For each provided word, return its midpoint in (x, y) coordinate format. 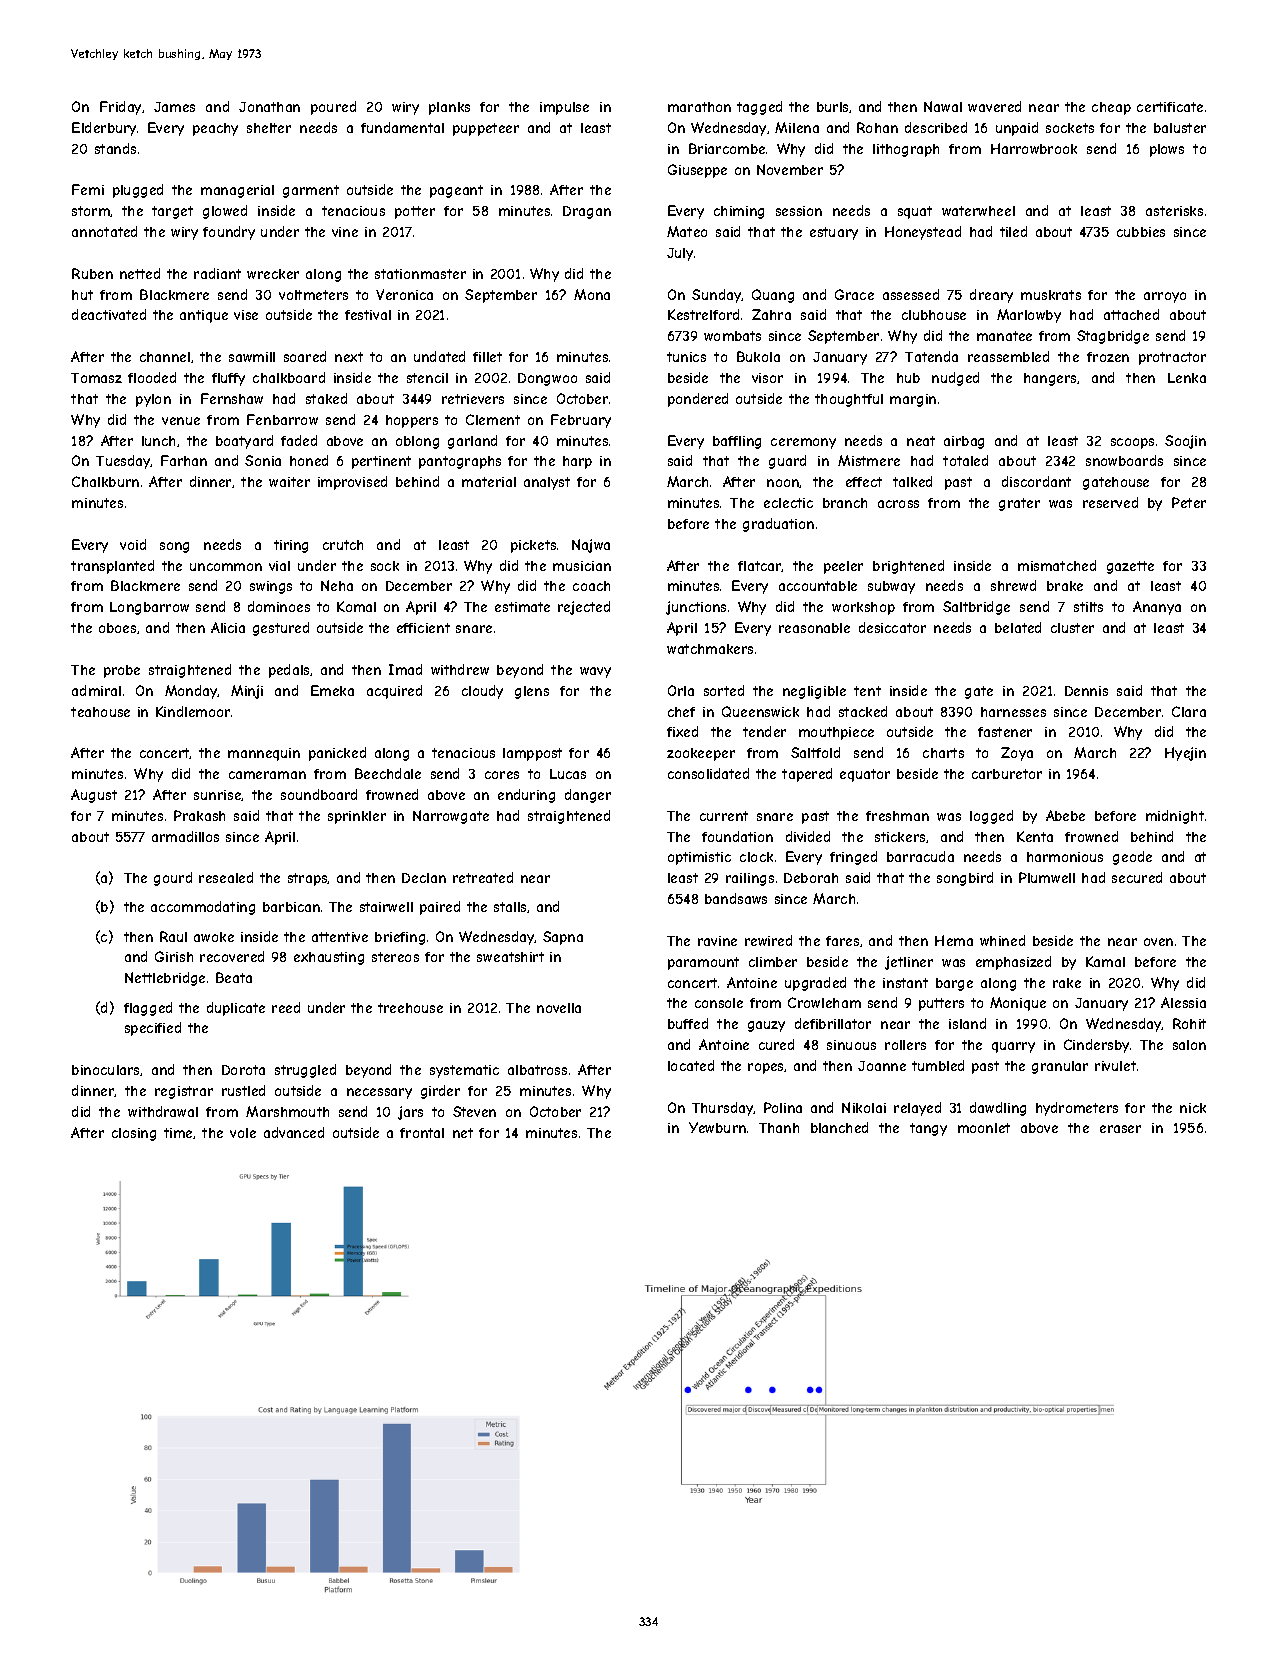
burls (832, 107)
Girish (174, 956)
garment (311, 191)
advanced (294, 1132)
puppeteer (486, 129)
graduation (778, 525)
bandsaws (736, 898)
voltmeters (313, 295)
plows (1167, 150)
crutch (343, 545)
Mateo (687, 231)
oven (1158, 942)
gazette (1130, 567)
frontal (422, 1133)
